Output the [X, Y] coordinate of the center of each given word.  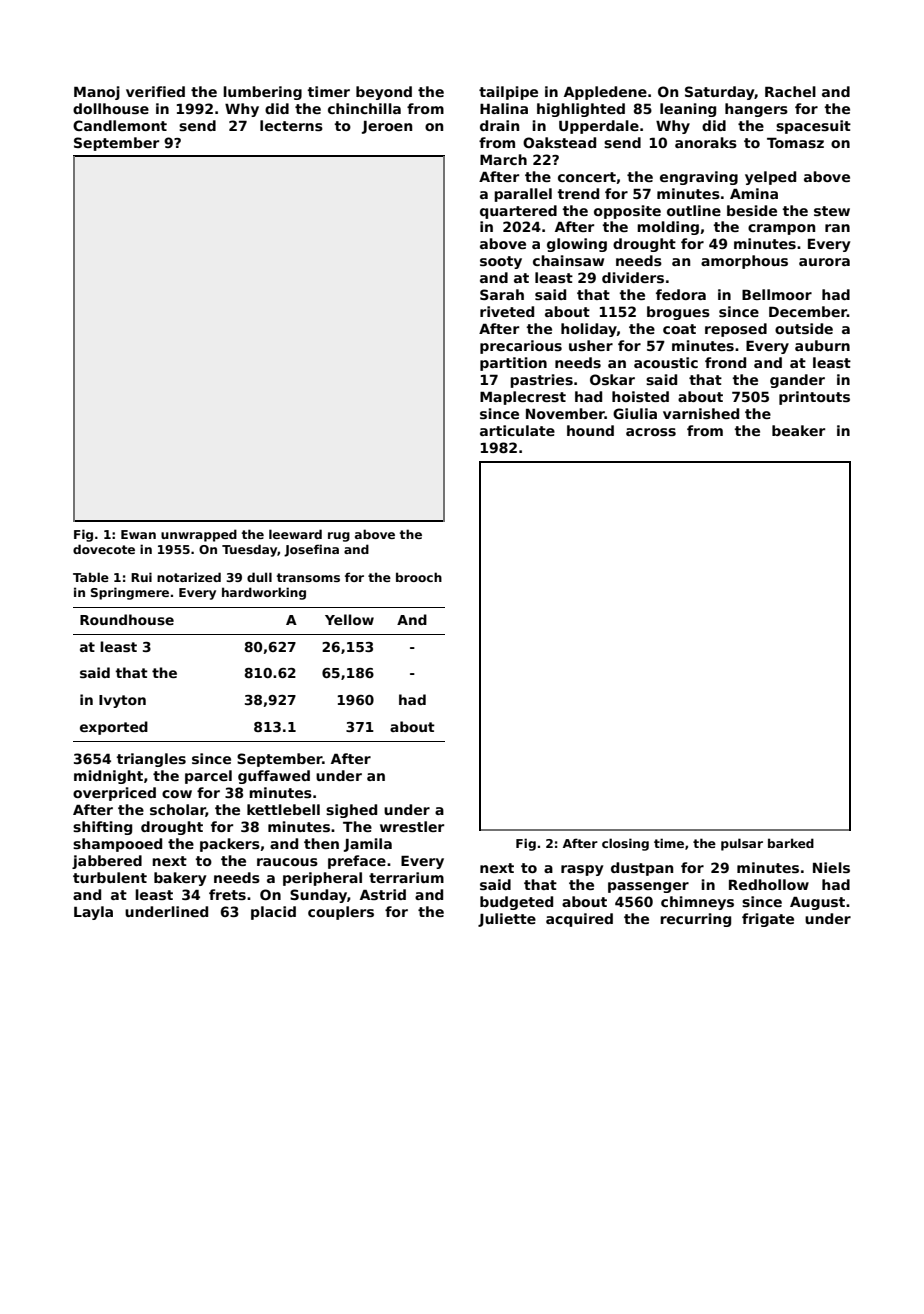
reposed [736, 330]
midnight [108, 777]
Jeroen [387, 127]
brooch [419, 577]
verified [155, 91]
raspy [582, 870]
